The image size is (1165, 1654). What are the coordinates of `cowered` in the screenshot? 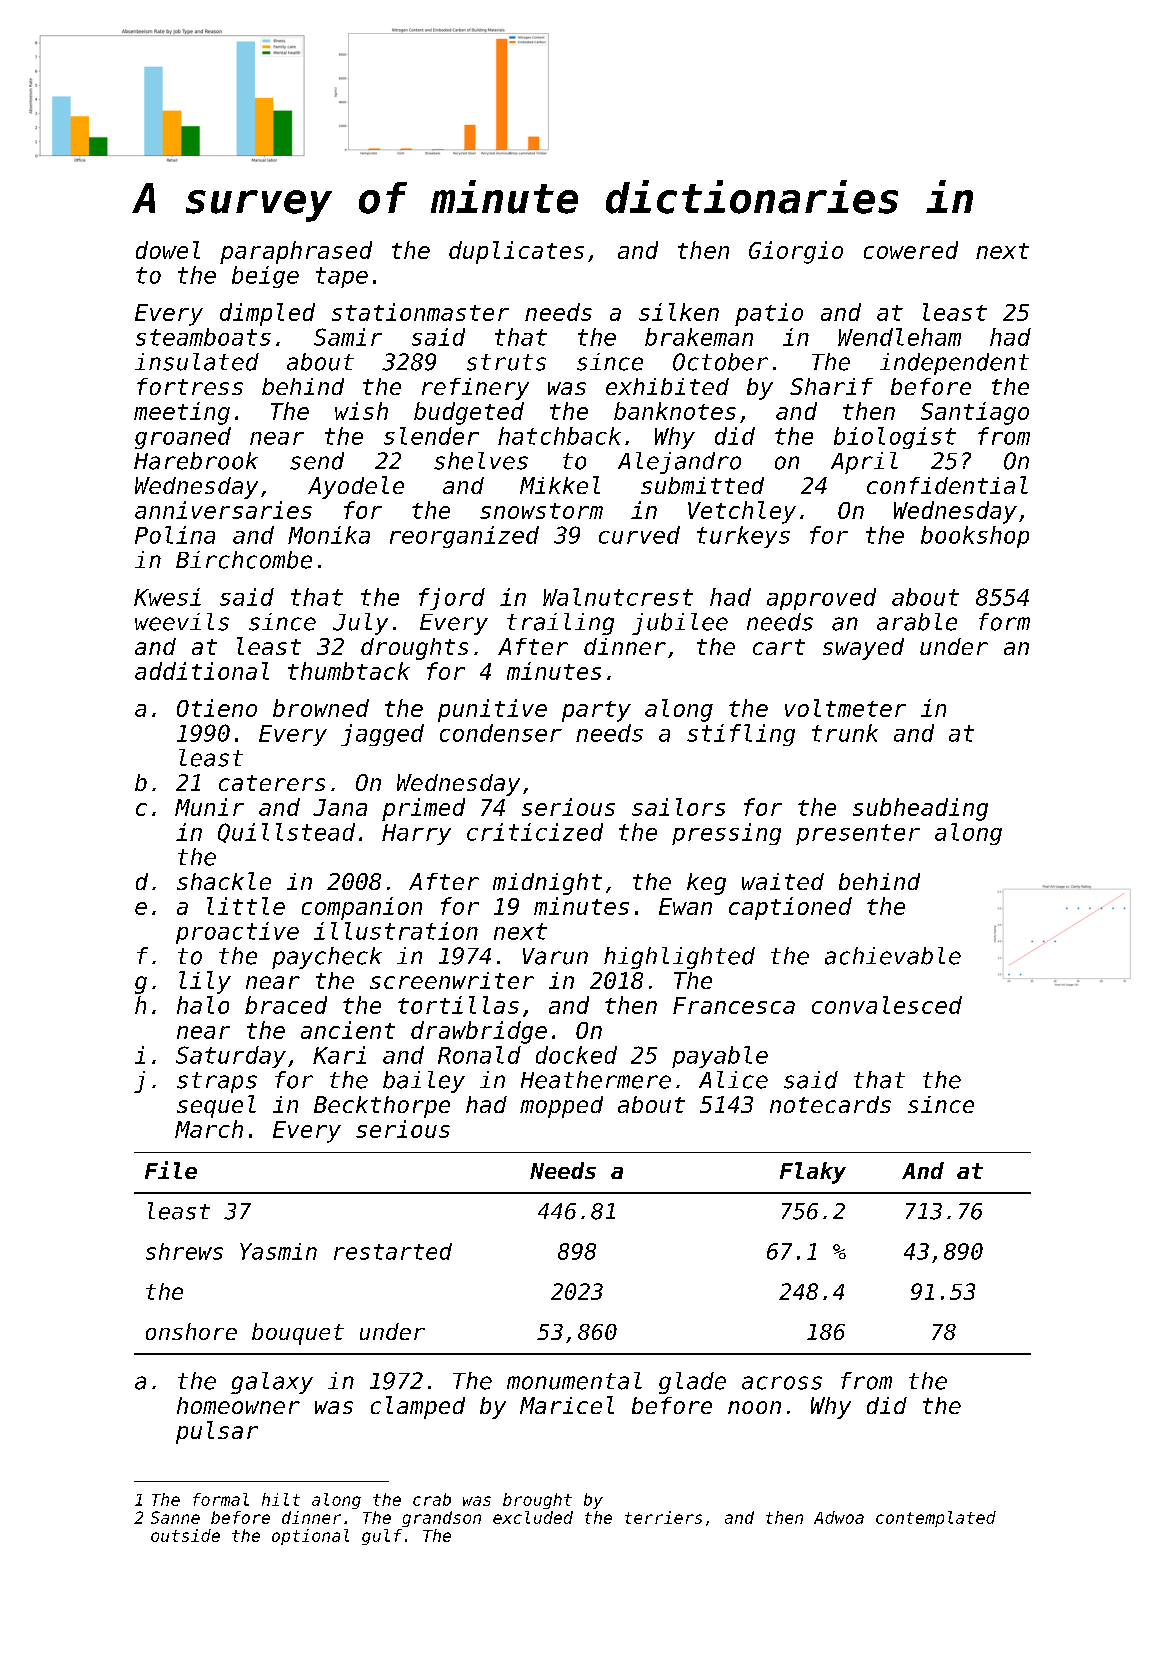 It's located at (911, 250).
